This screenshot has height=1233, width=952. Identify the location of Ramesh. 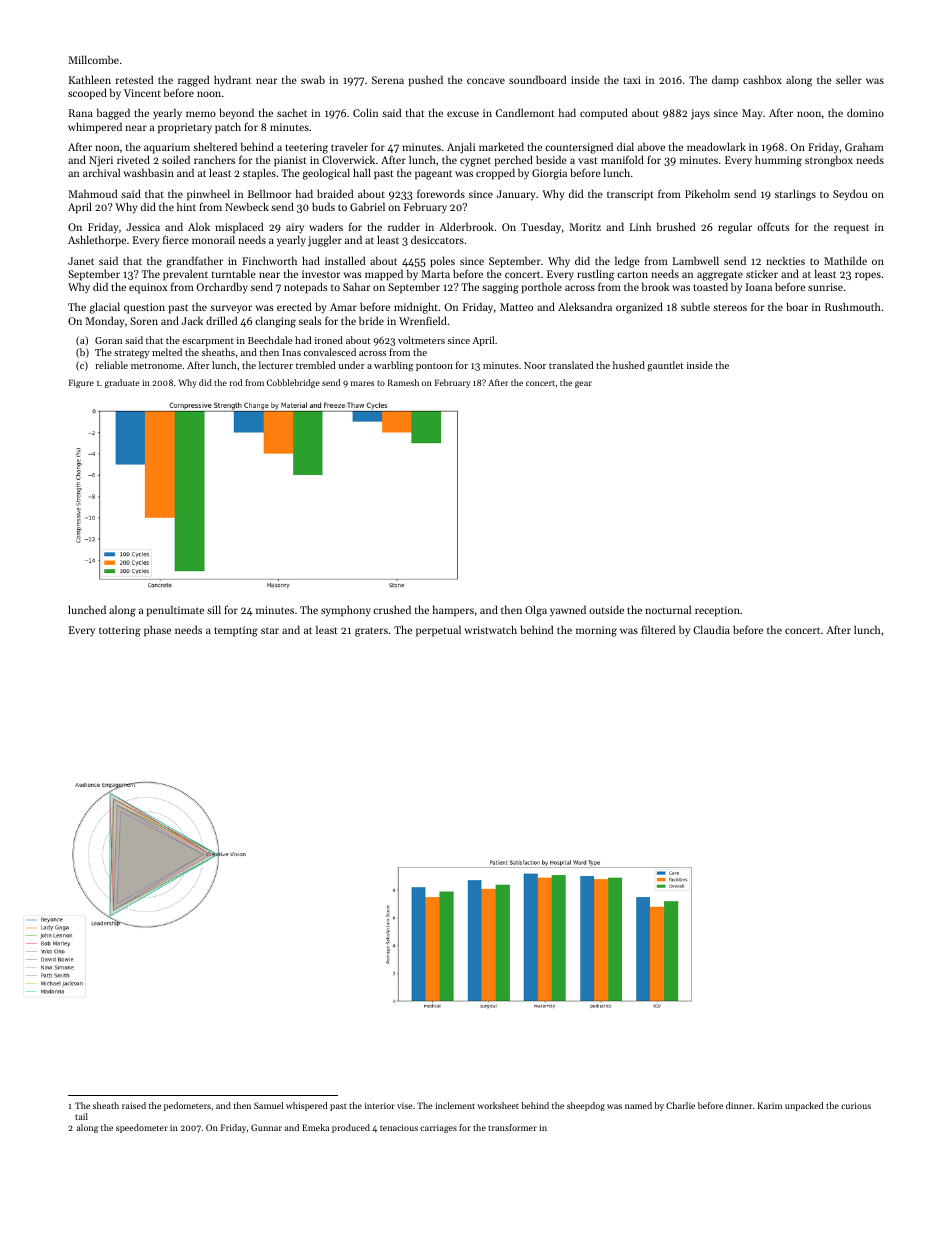
(403, 382).
